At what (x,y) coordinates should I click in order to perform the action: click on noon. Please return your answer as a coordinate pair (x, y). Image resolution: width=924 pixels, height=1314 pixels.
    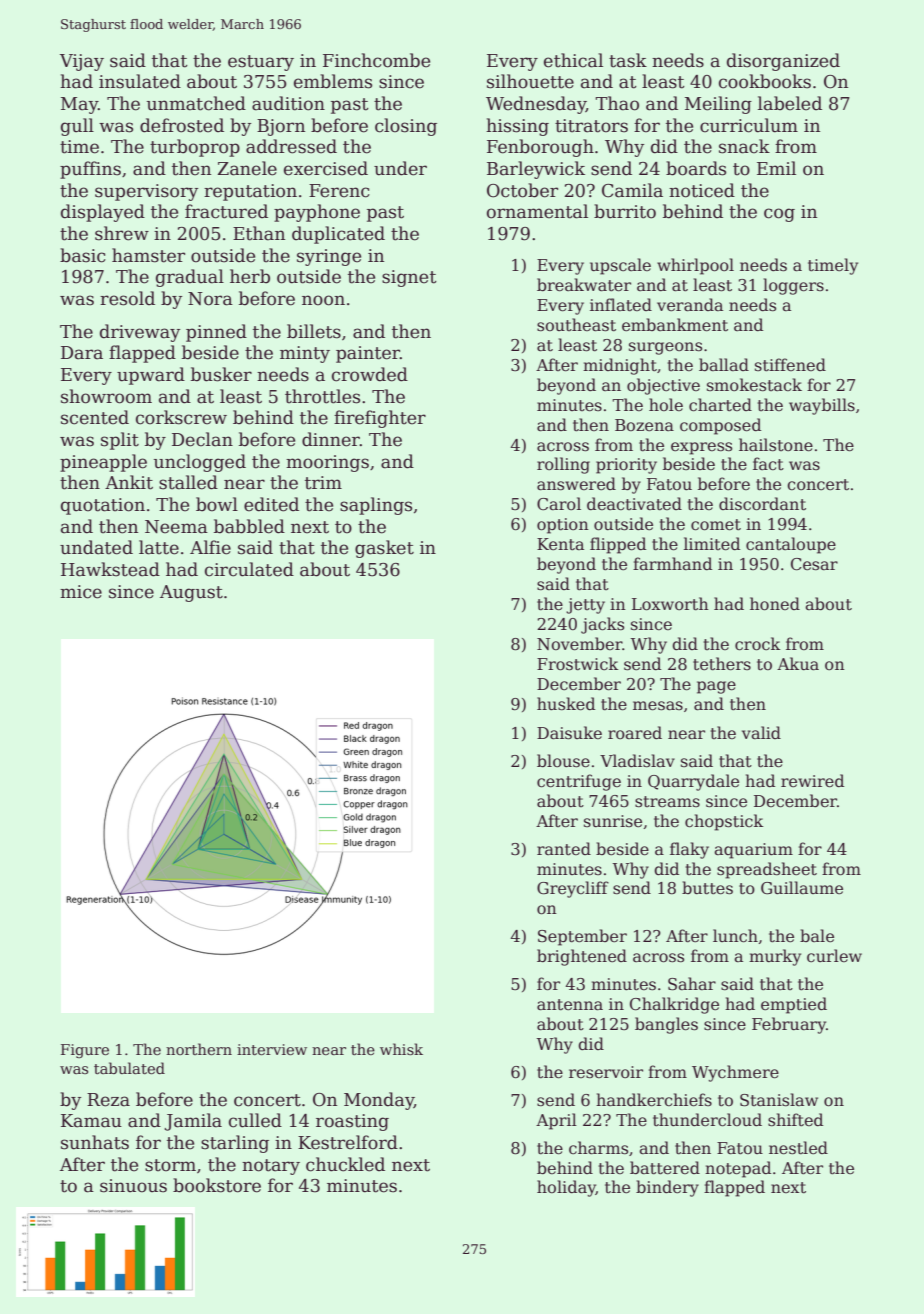
    Looking at the image, I should click on (323, 300).
